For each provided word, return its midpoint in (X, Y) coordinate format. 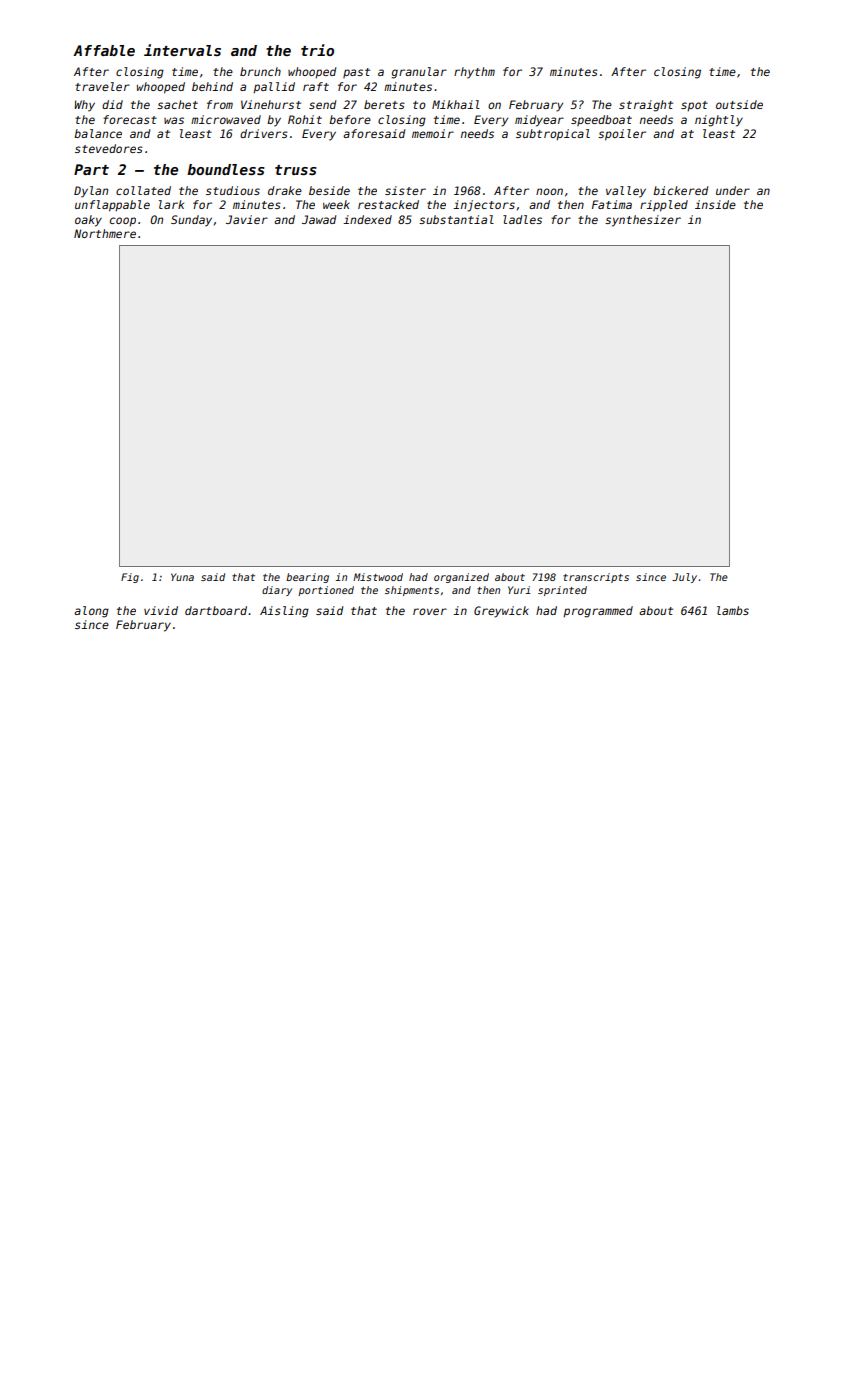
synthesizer (643, 221)
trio (317, 50)
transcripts (596, 578)
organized (461, 578)
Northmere (105, 233)
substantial (456, 219)
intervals (182, 50)
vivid (161, 610)
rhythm (474, 73)
